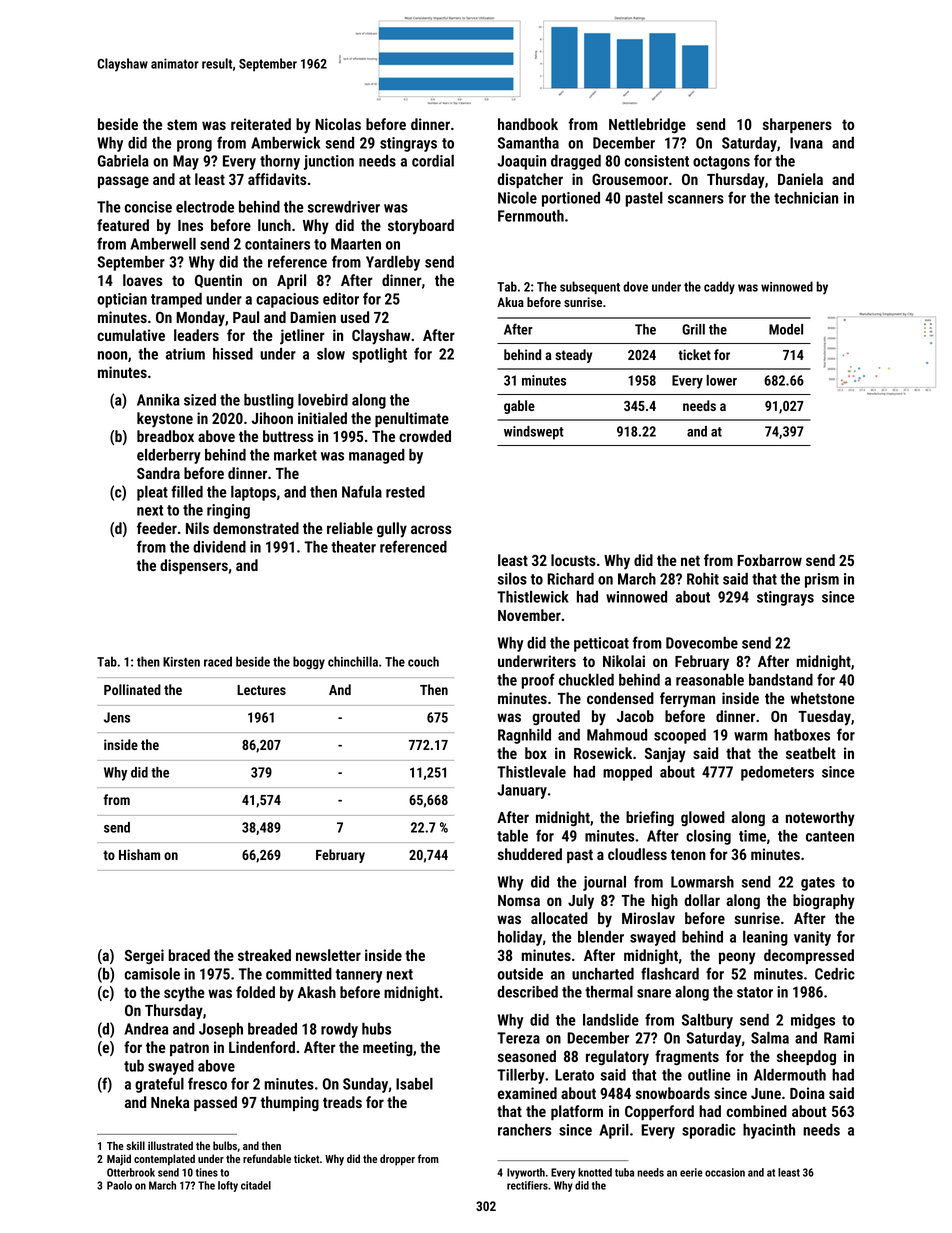 The width and height of the image is (952, 1233). Describe the element at coordinates (520, 938) in the image. I see `holiday` at that location.
